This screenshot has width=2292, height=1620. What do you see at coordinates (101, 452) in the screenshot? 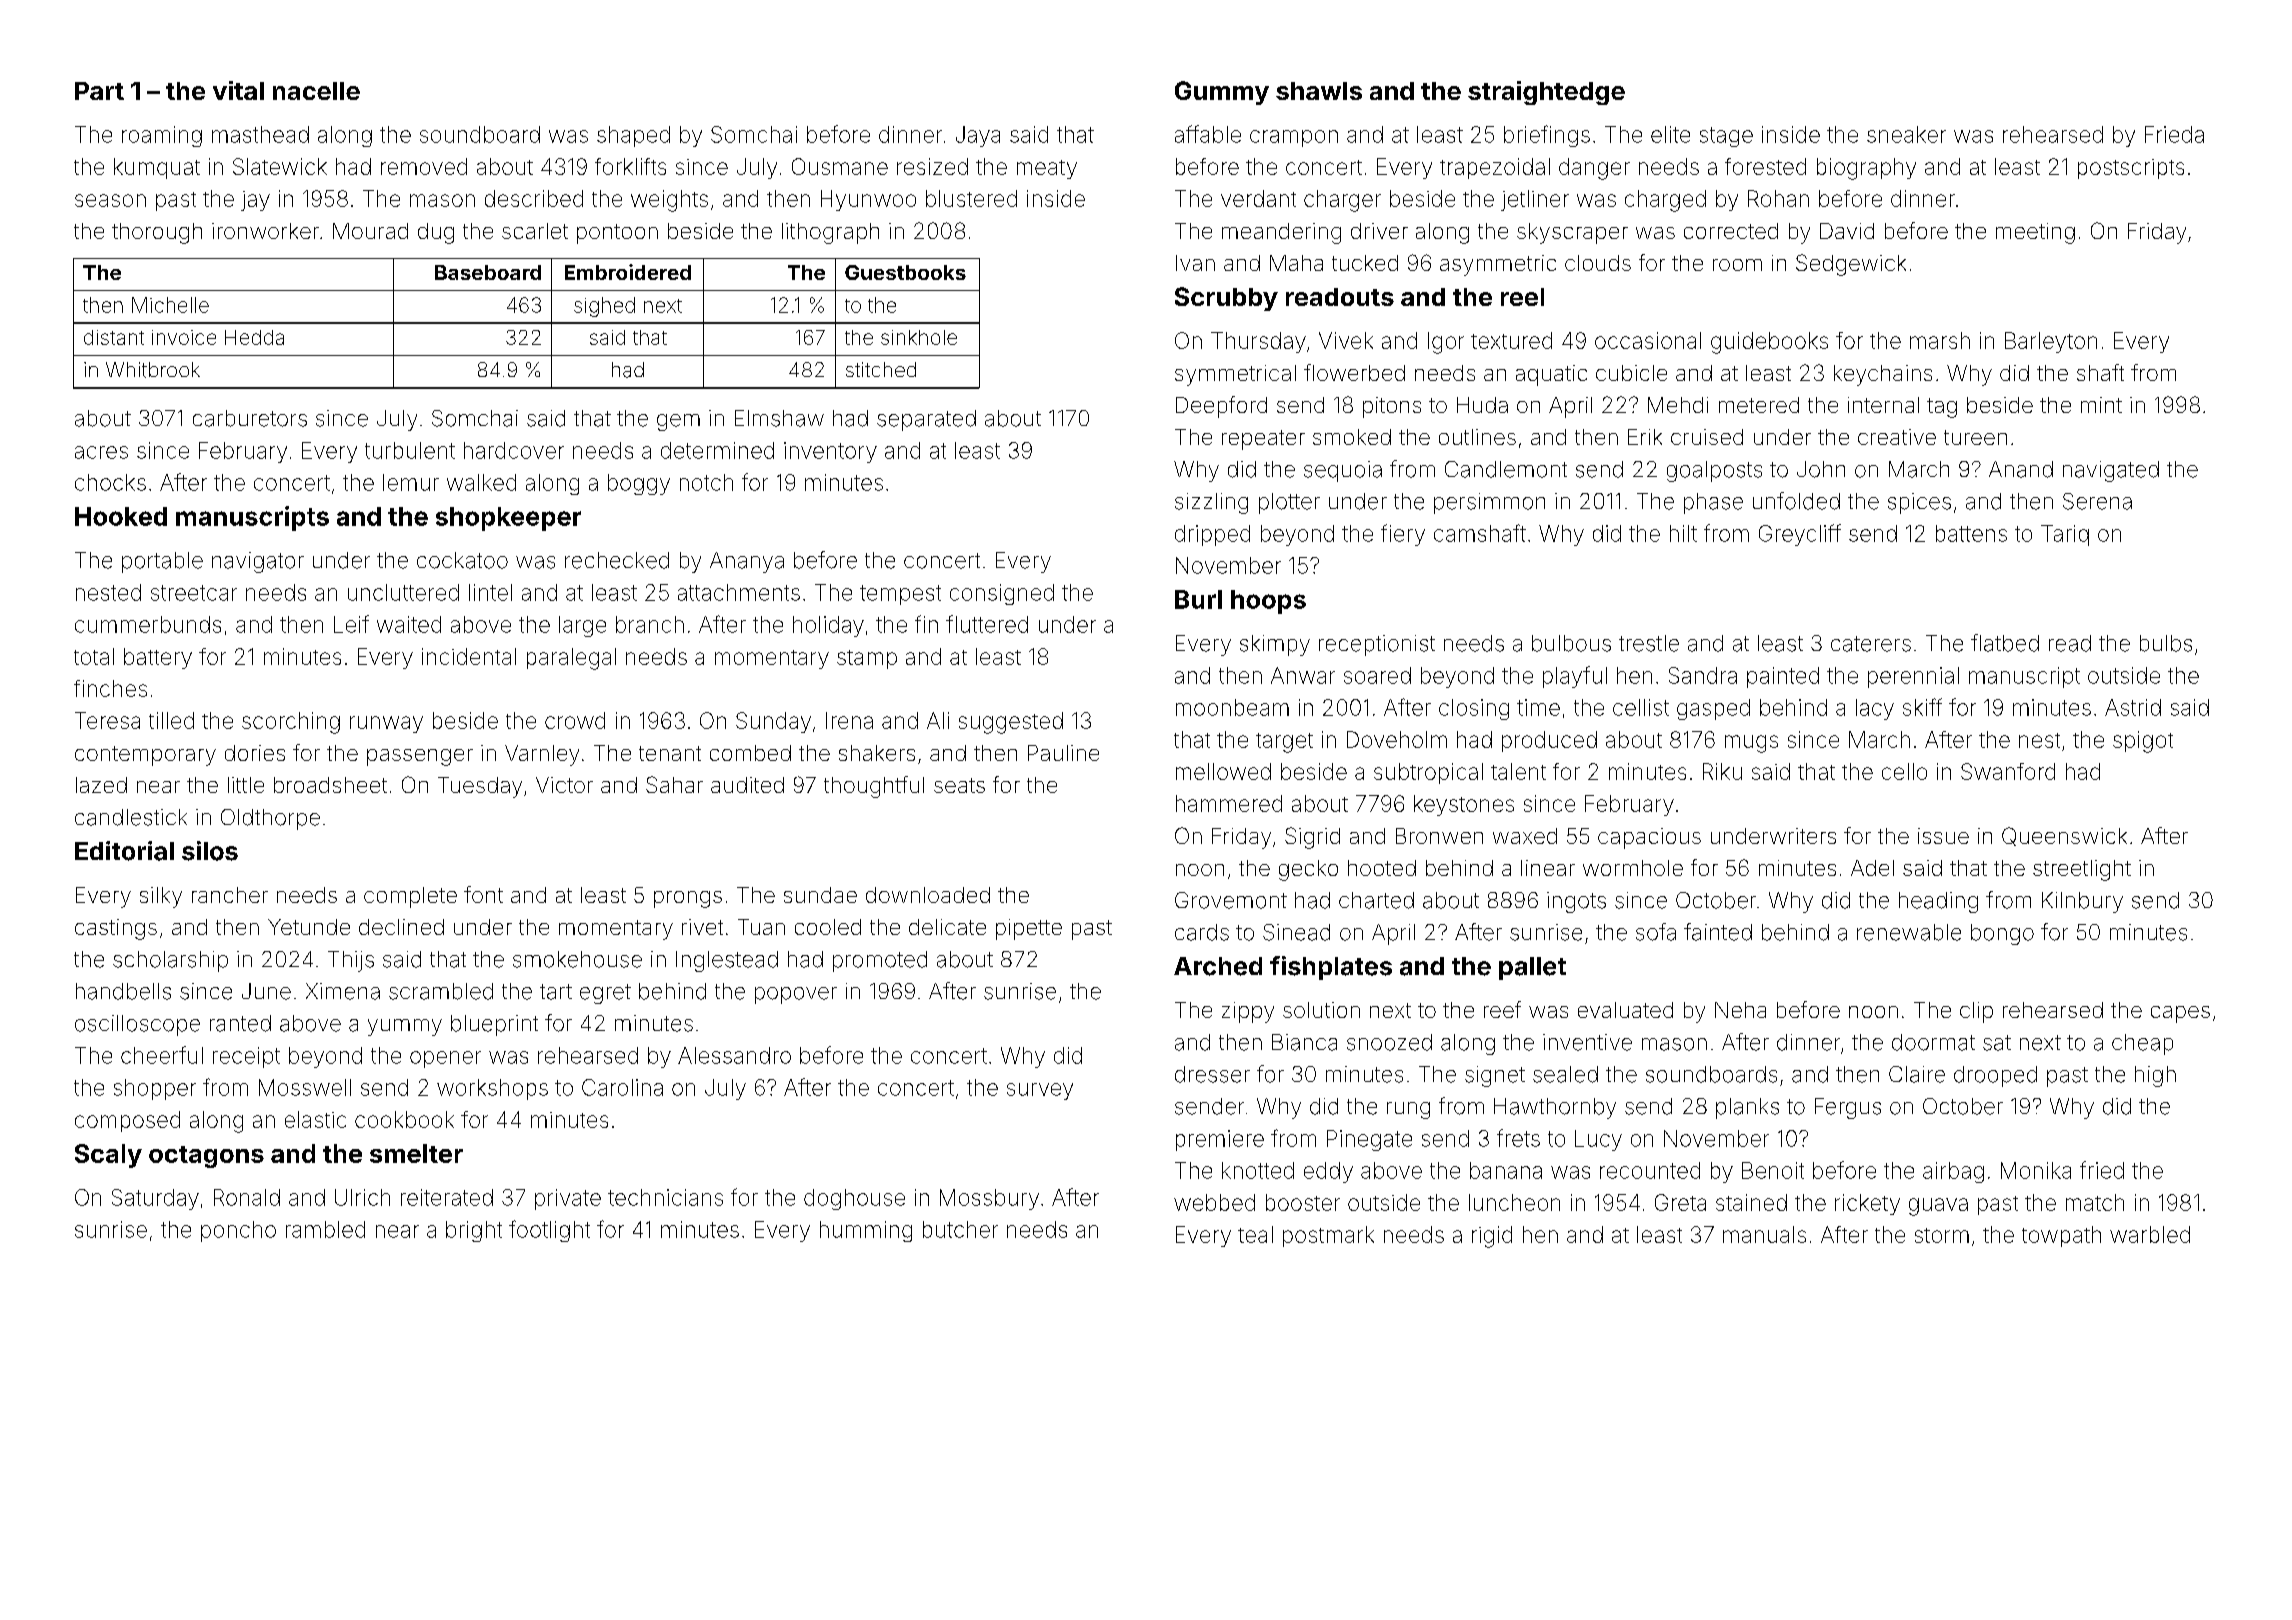
I see `acres` at bounding box center [101, 452].
